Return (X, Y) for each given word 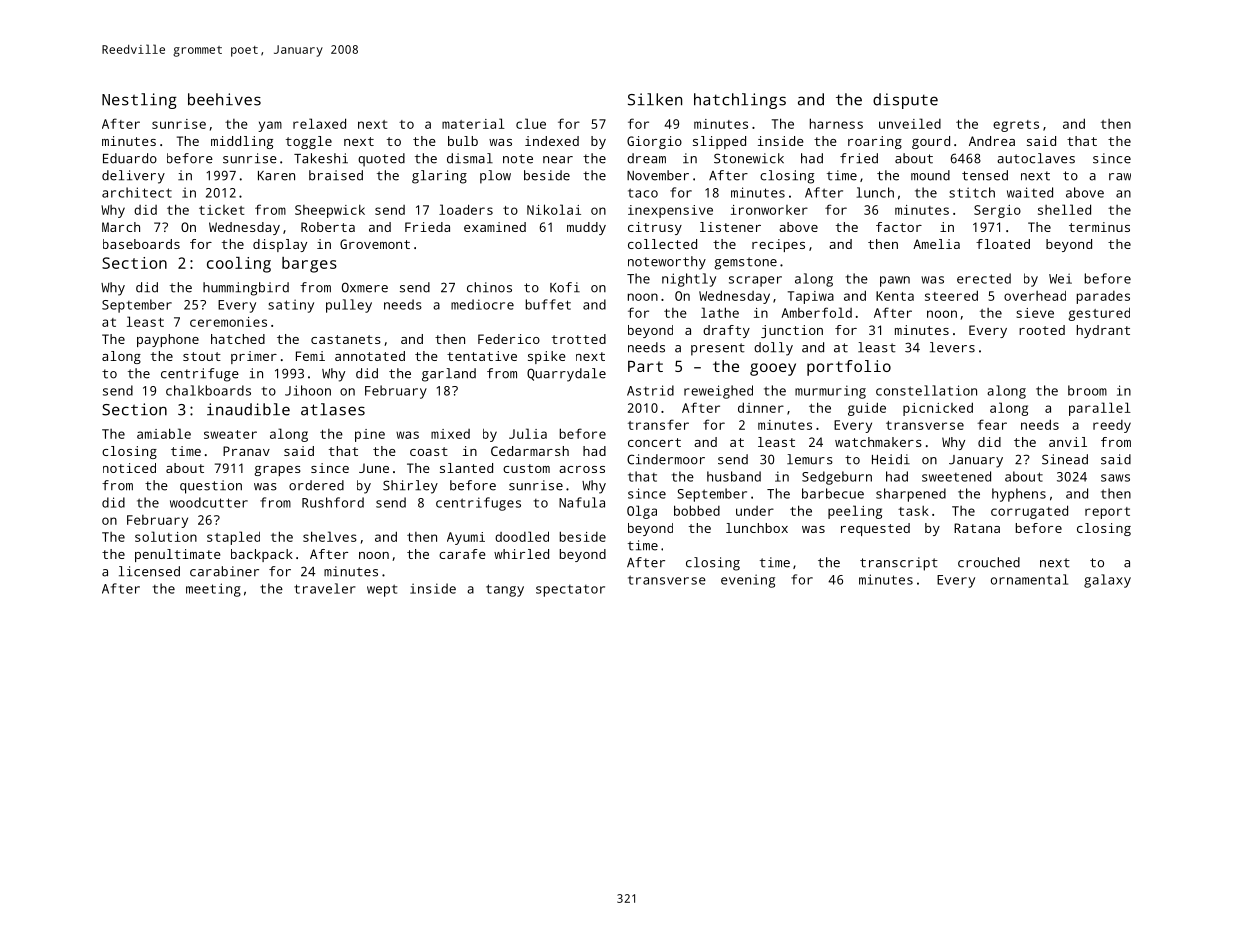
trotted (579, 339)
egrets (1016, 126)
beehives (224, 99)
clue (531, 123)
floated (1003, 244)
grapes (277, 471)
